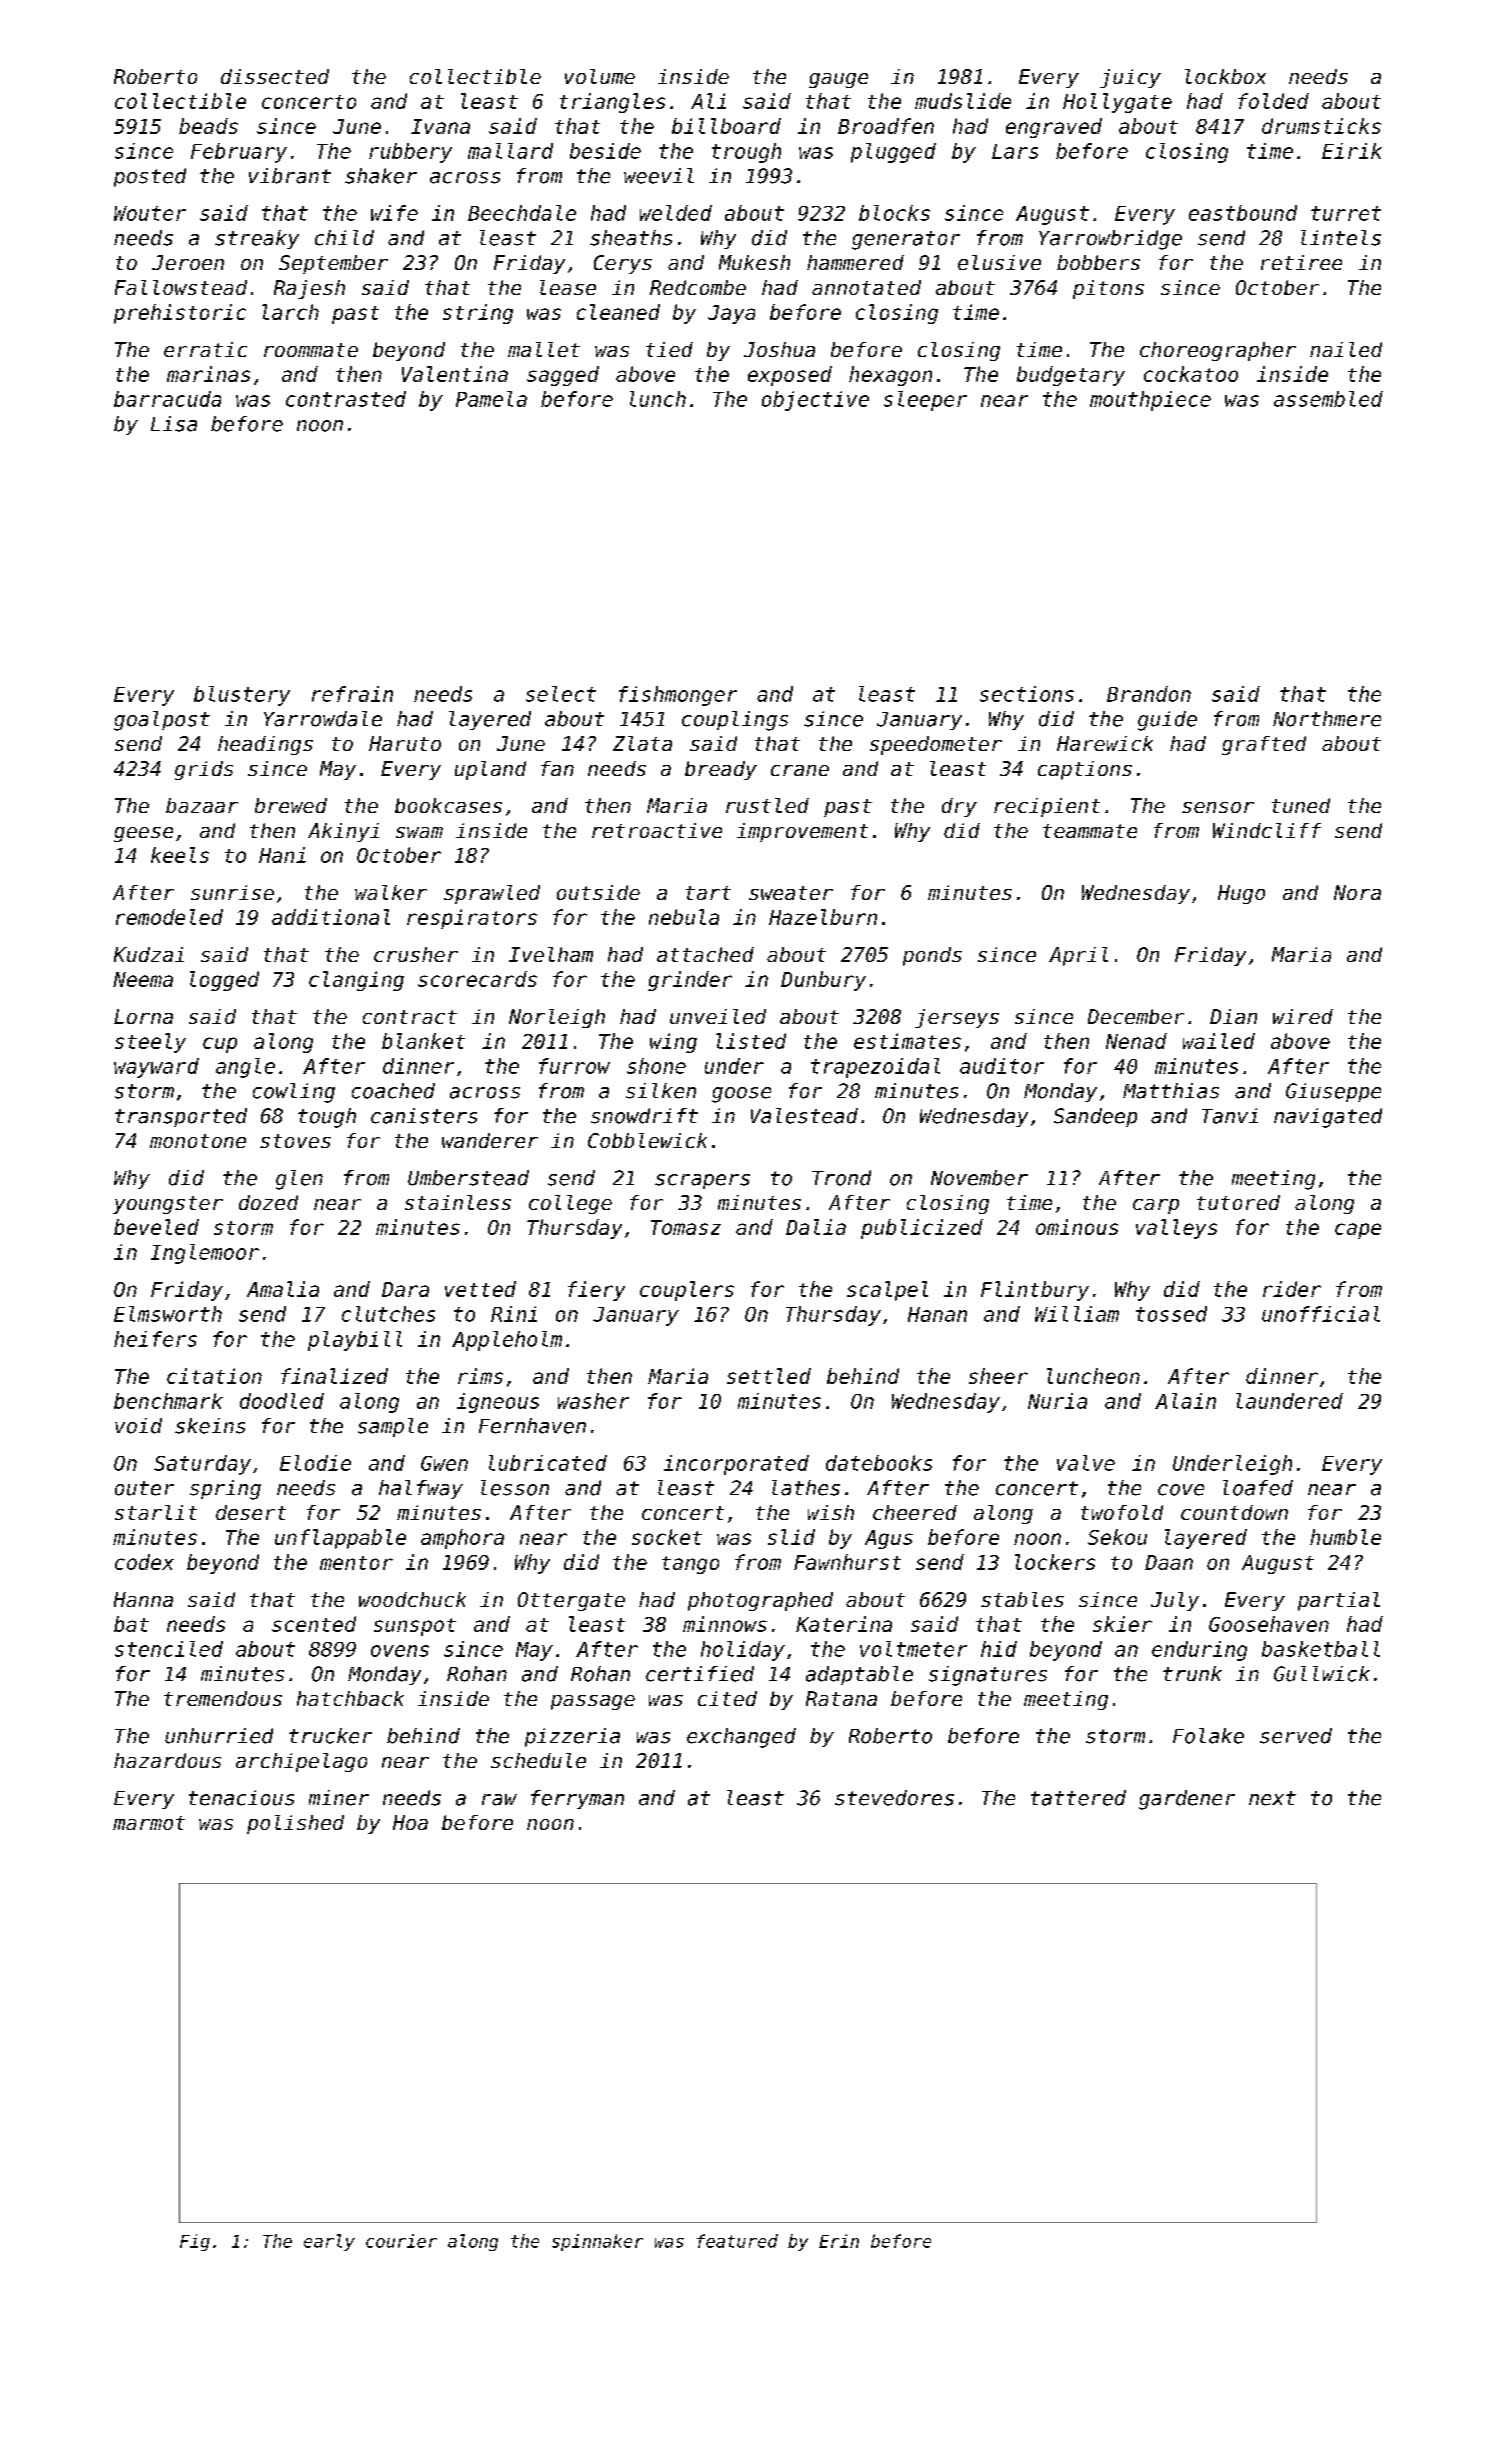  Describe the element at coordinates (448, 805) in the screenshot. I see `bookcases` at that location.
